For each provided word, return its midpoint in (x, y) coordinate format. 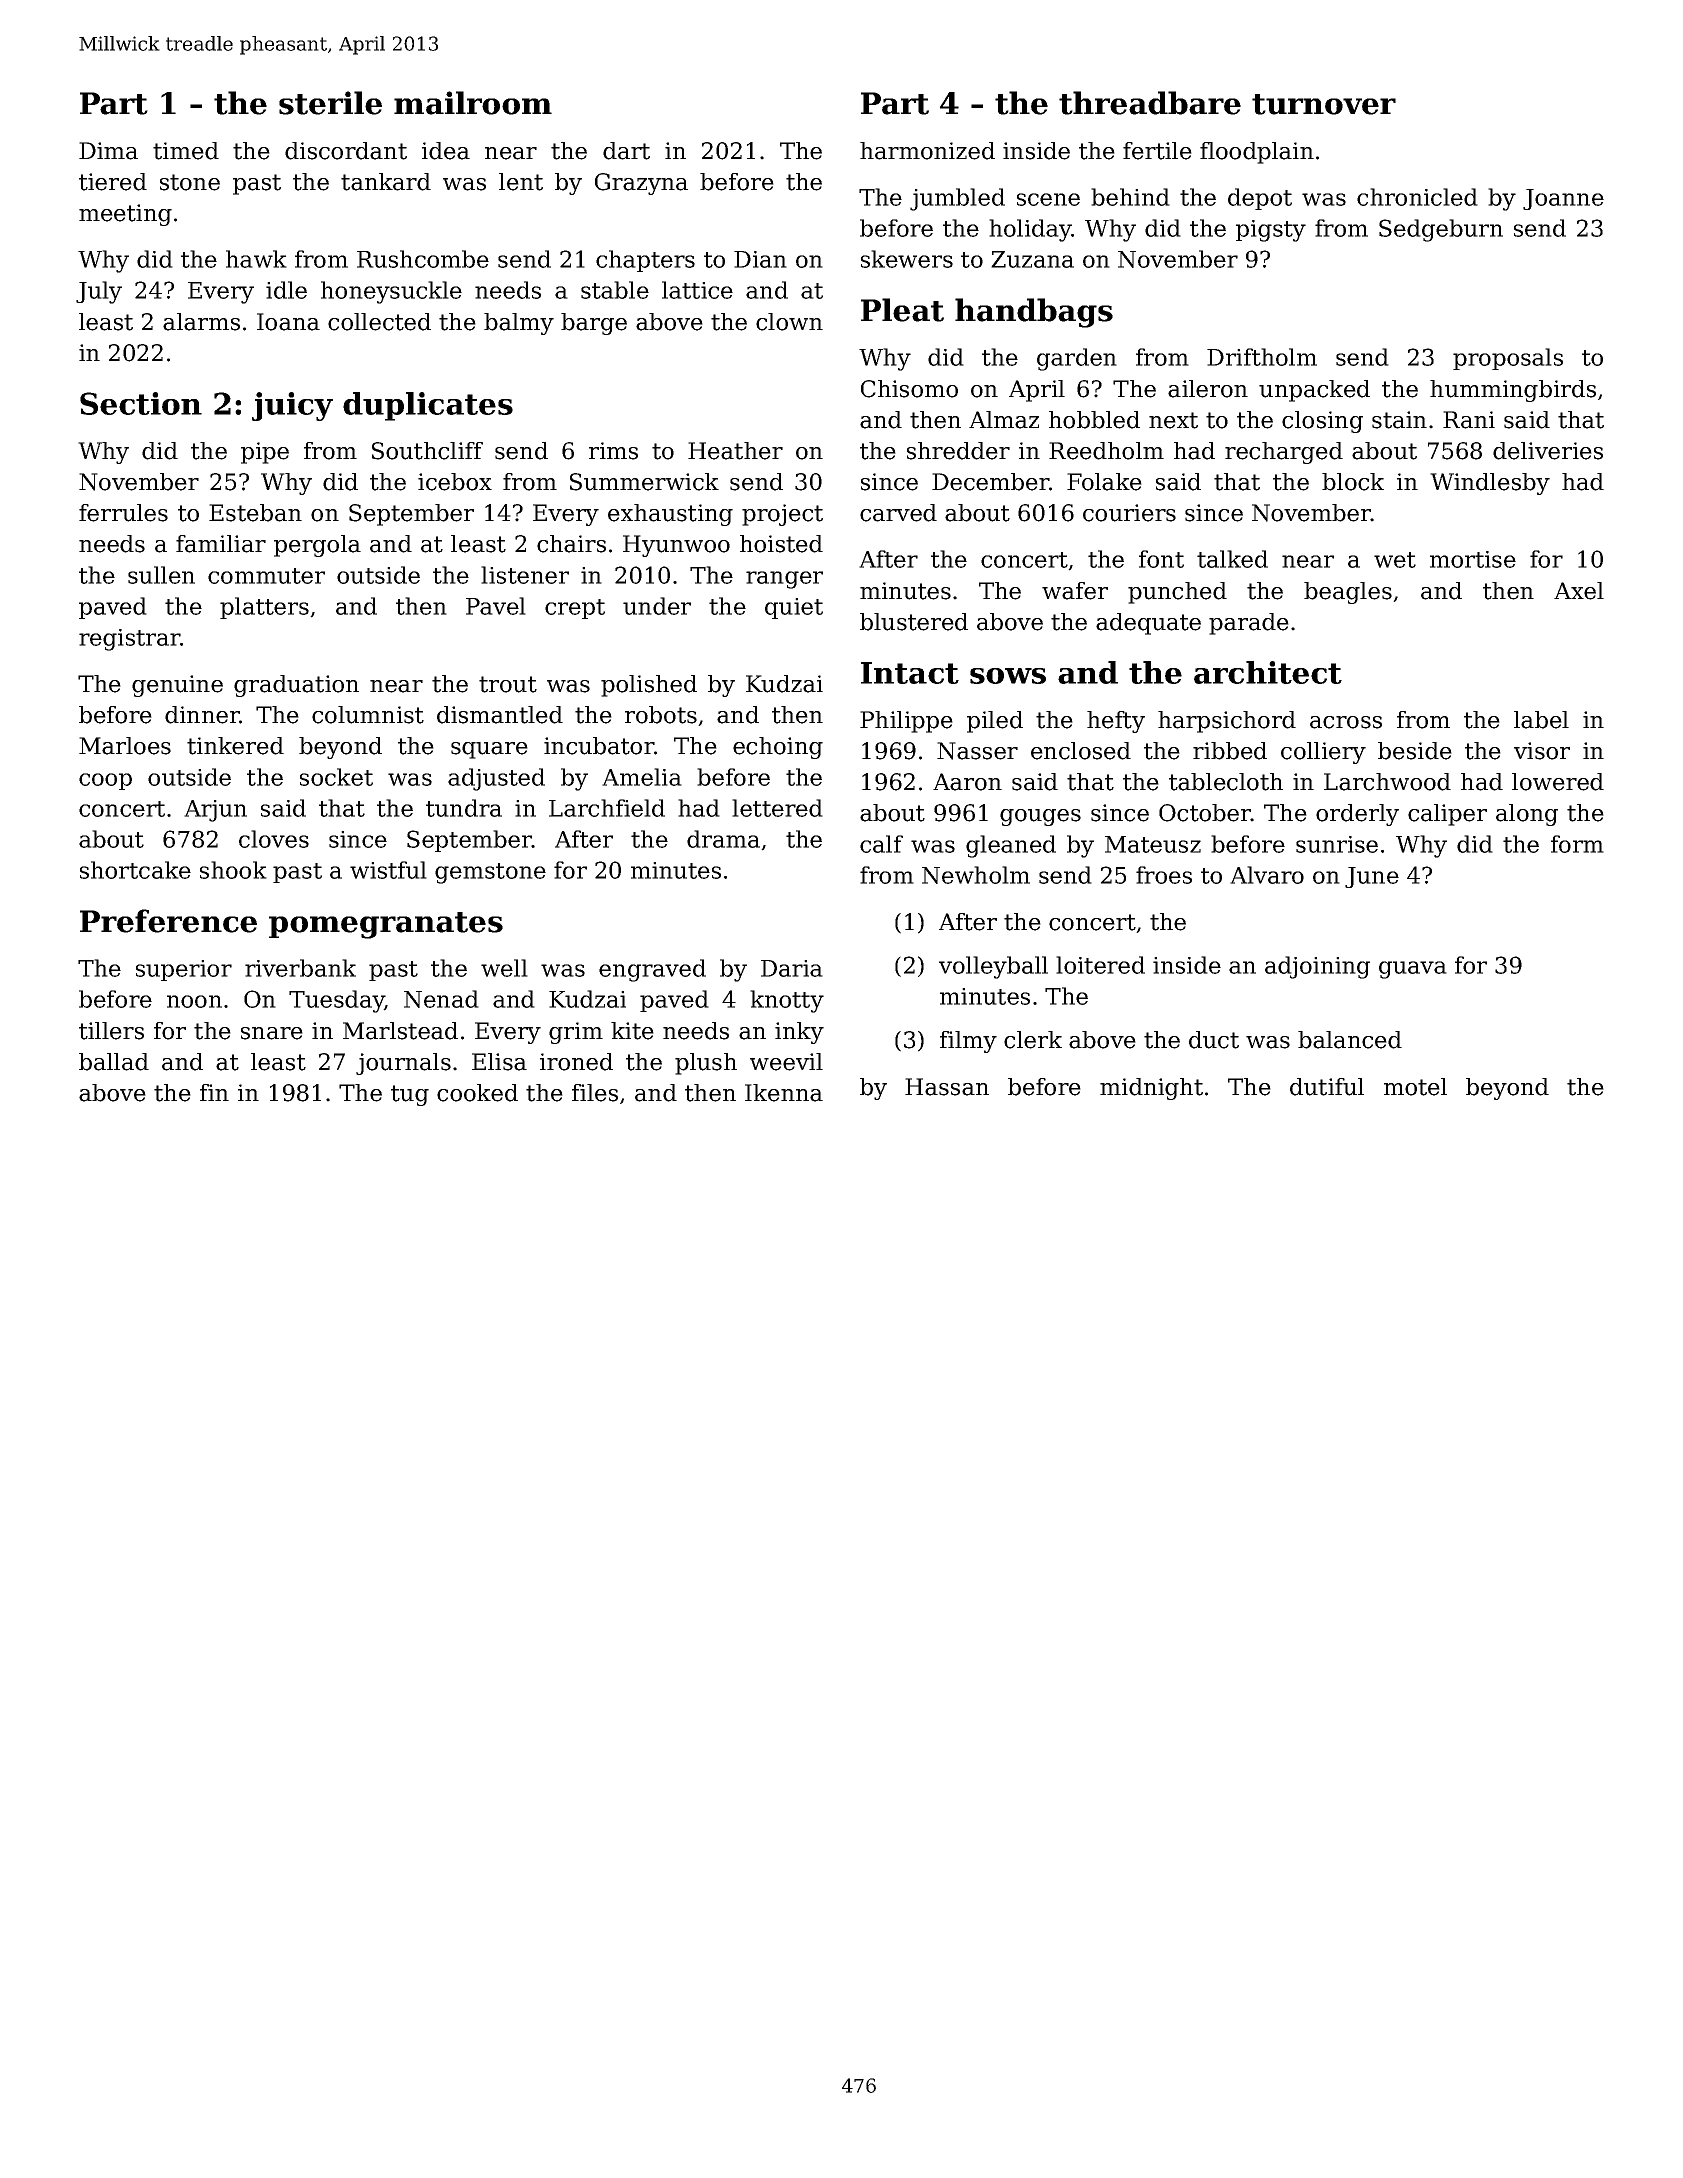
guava (1413, 970)
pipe (265, 453)
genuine (177, 686)
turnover (1324, 104)
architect (1268, 672)
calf (881, 844)
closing (1322, 422)
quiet (794, 608)
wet (1395, 560)
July (99, 292)
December (990, 482)
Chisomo (909, 389)
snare (272, 1033)
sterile (330, 103)
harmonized (927, 151)
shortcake (135, 870)
